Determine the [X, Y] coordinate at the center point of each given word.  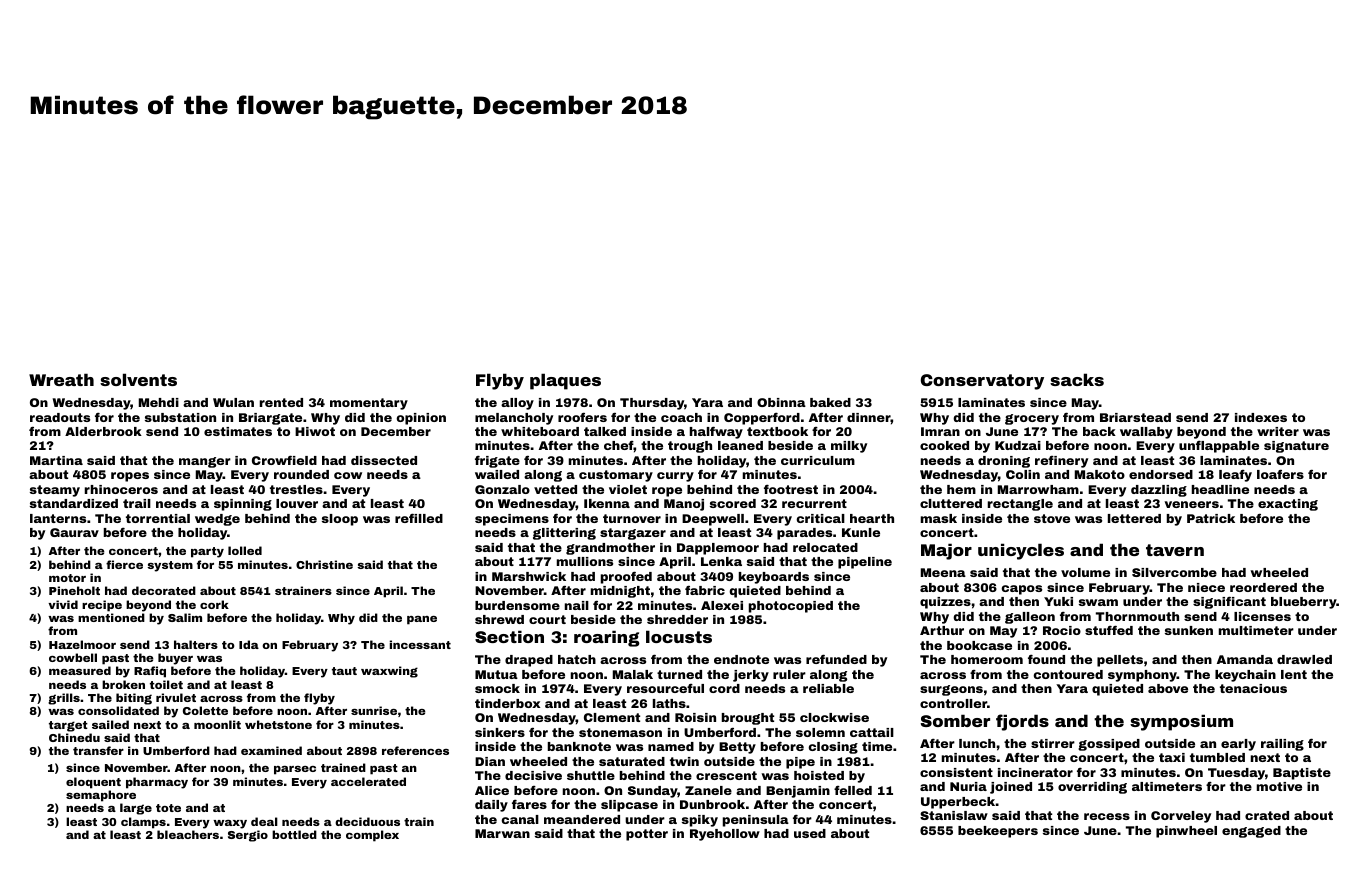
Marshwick [529, 576]
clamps [143, 823]
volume [1085, 572]
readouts [60, 417]
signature [1296, 447]
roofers [582, 417]
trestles [296, 489]
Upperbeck [958, 803]
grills [64, 699]
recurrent [814, 503]
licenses [1262, 616]
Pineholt [74, 590]
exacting [1288, 505]
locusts [679, 636]
